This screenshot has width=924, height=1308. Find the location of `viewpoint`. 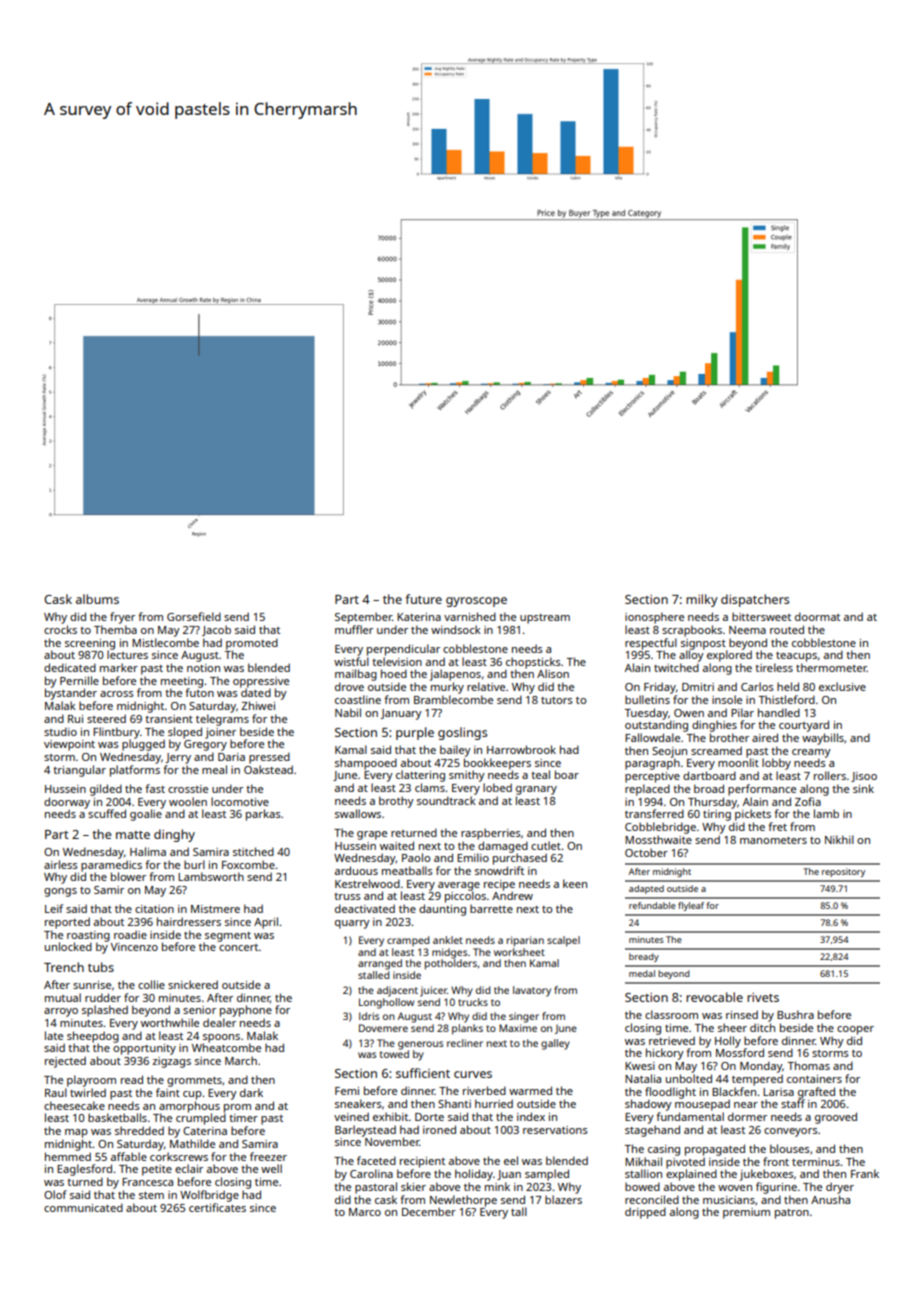

viewpoint is located at coordinates (69, 745).
